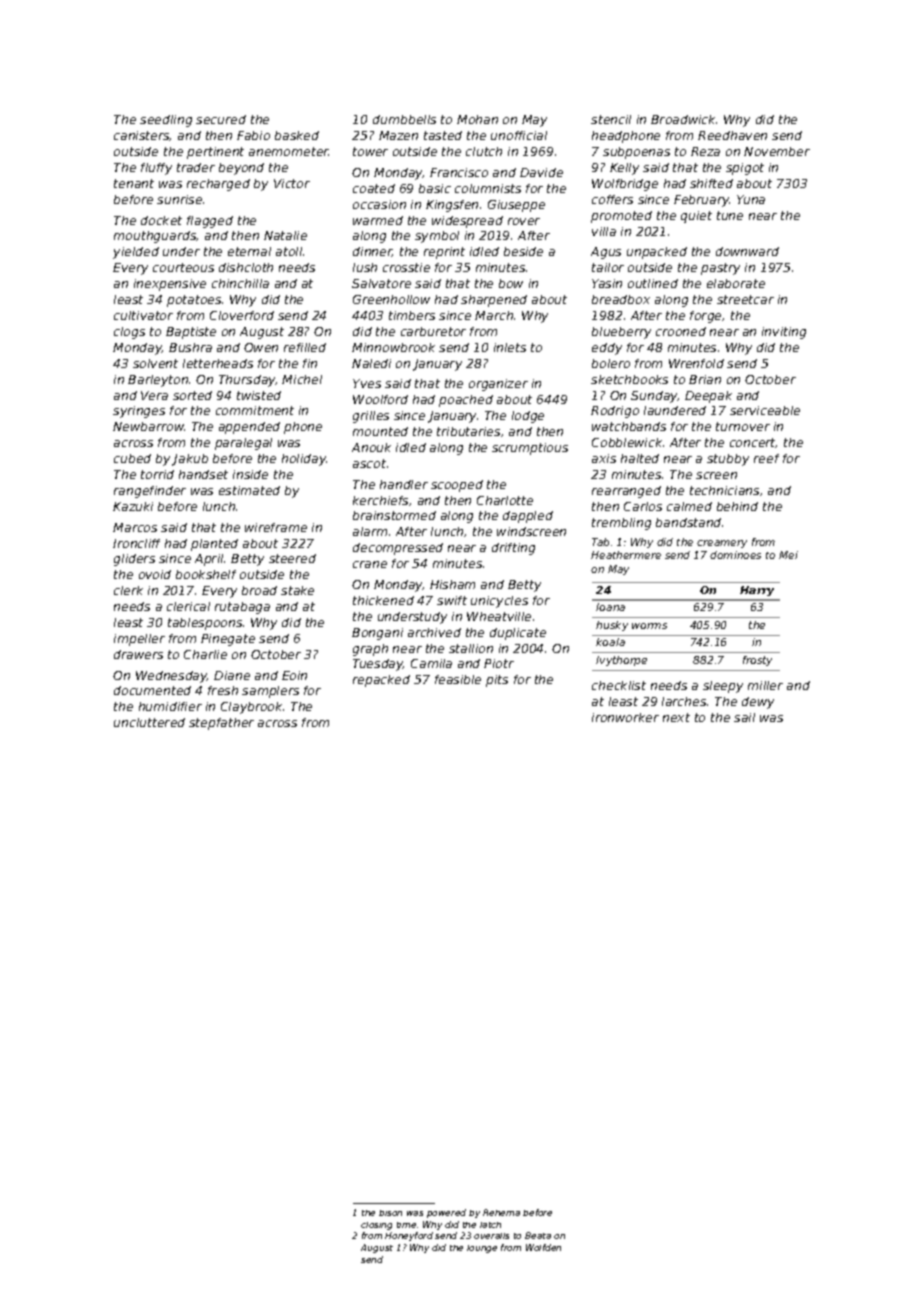 The height and width of the document is (1308, 924). I want to click on stake, so click(297, 590).
